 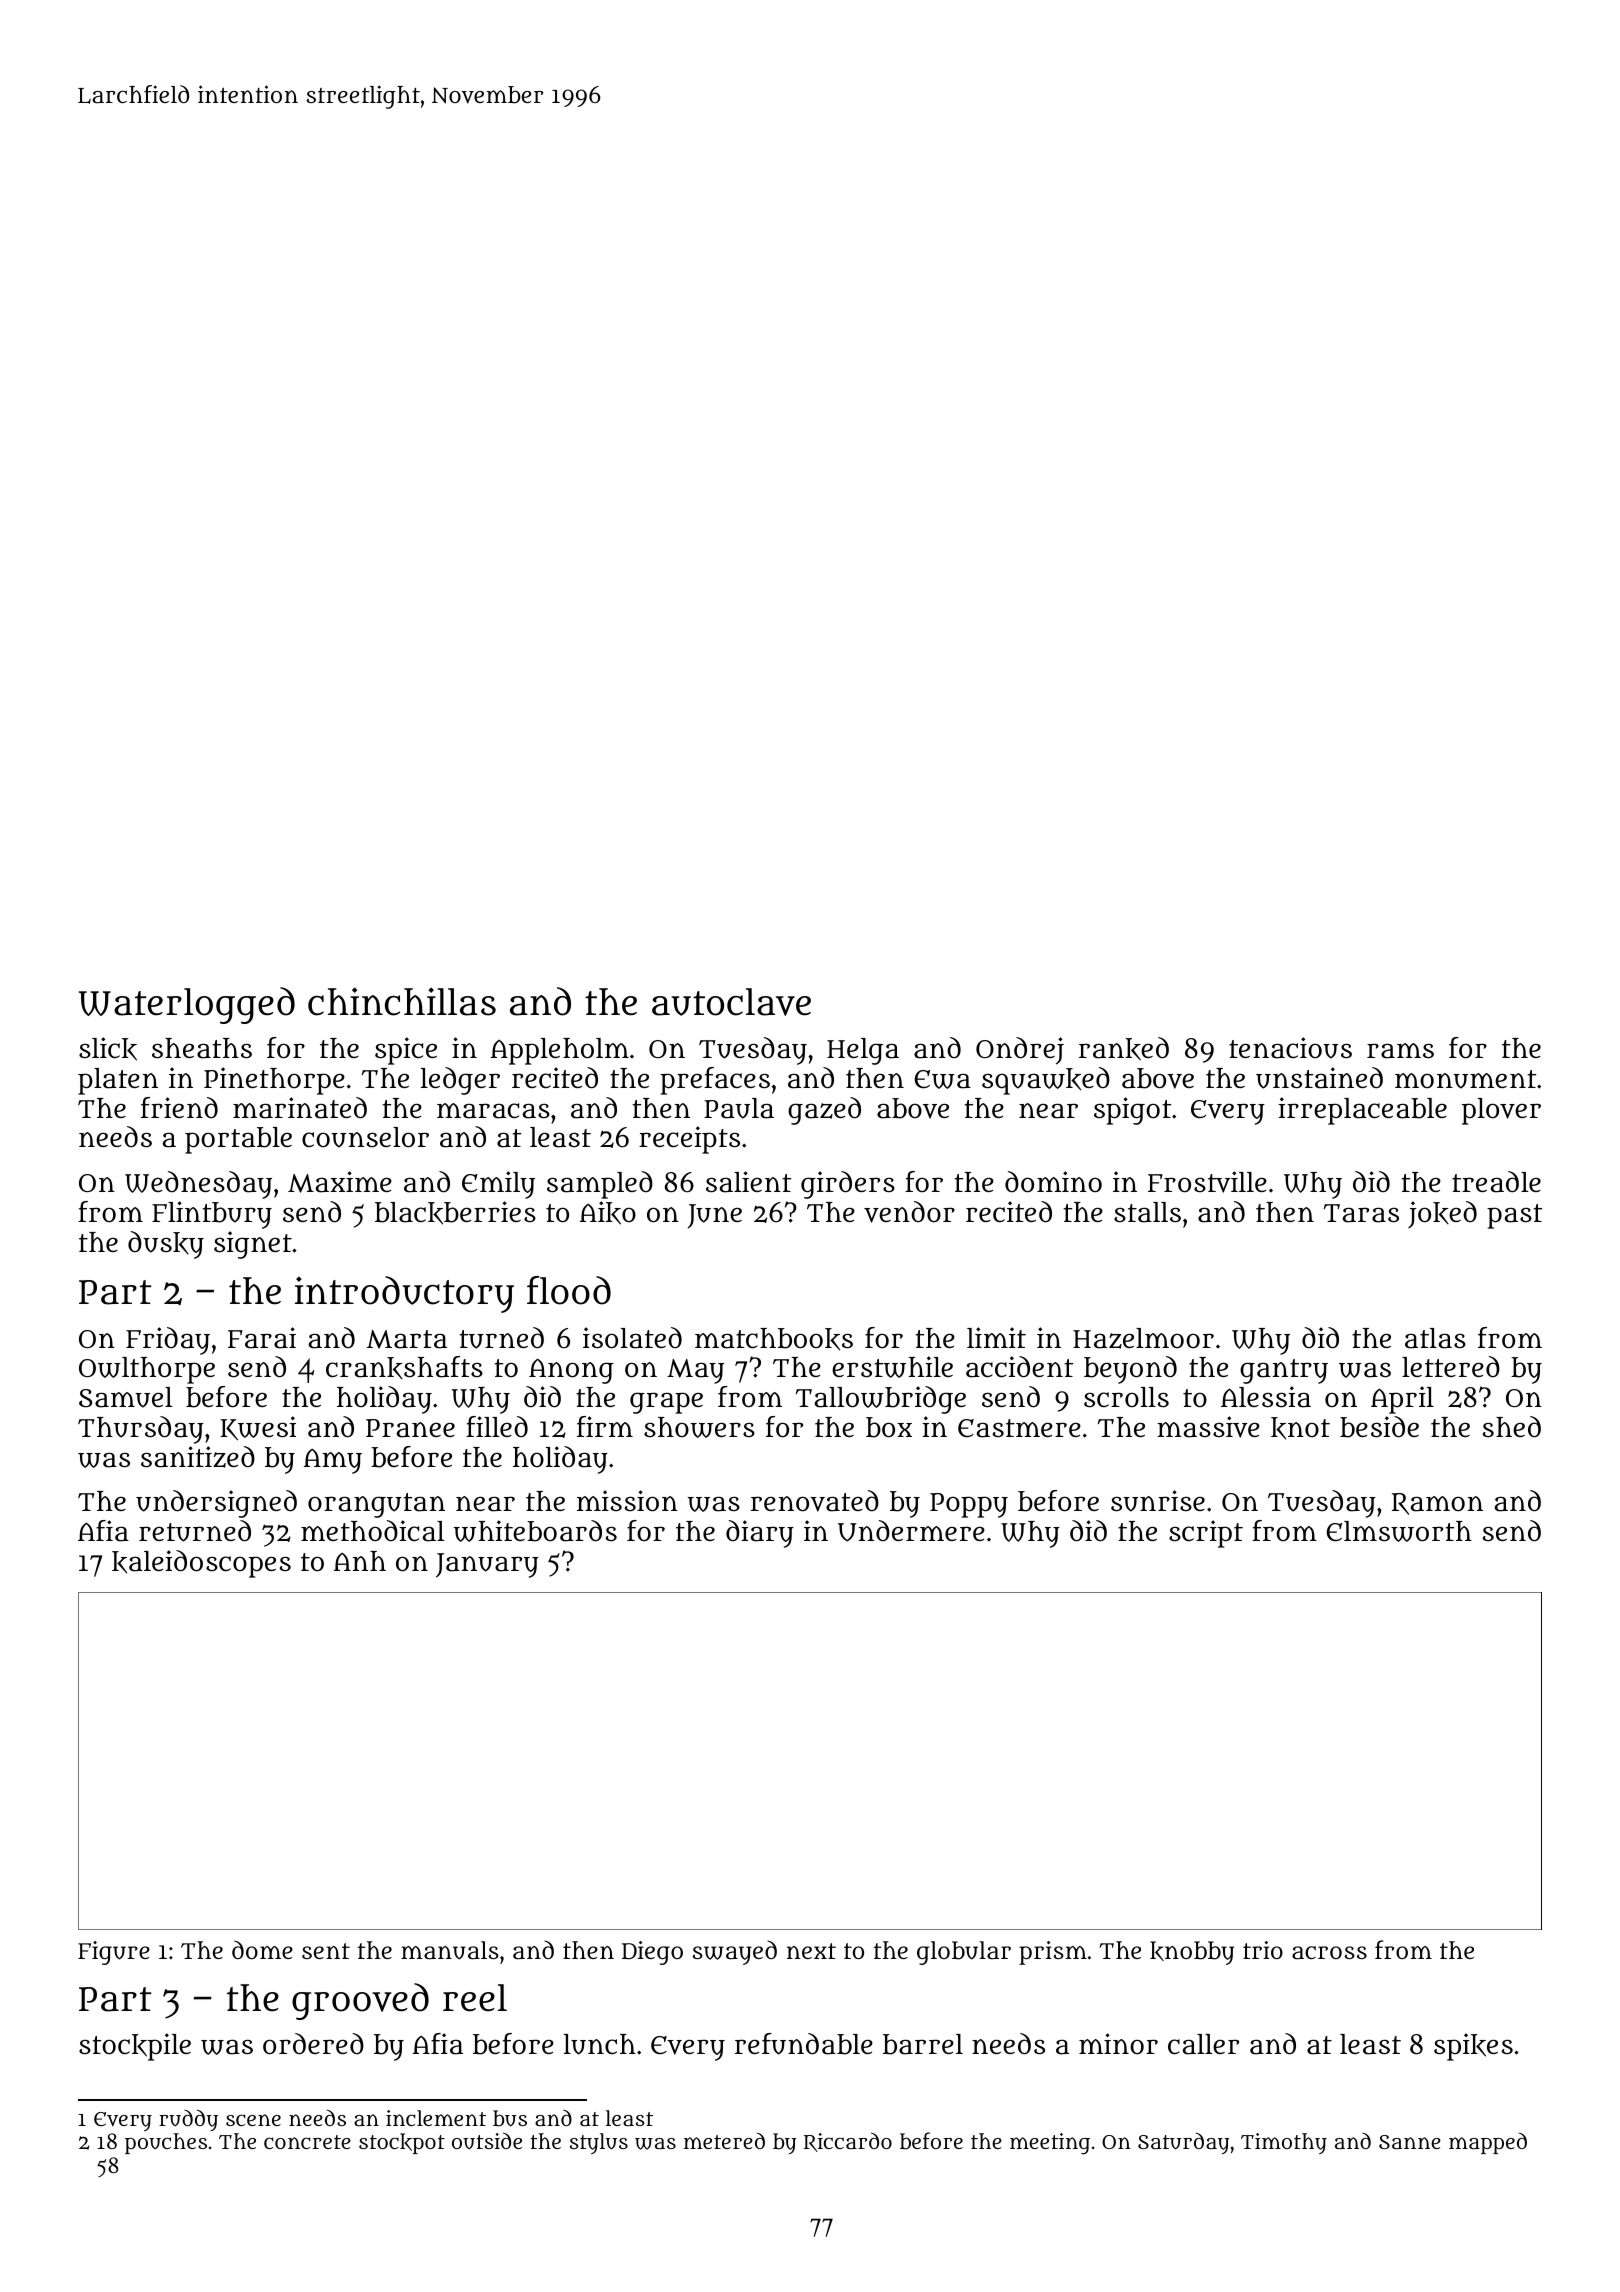 I want to click on Taras, so click(x=1361, y=1213).
